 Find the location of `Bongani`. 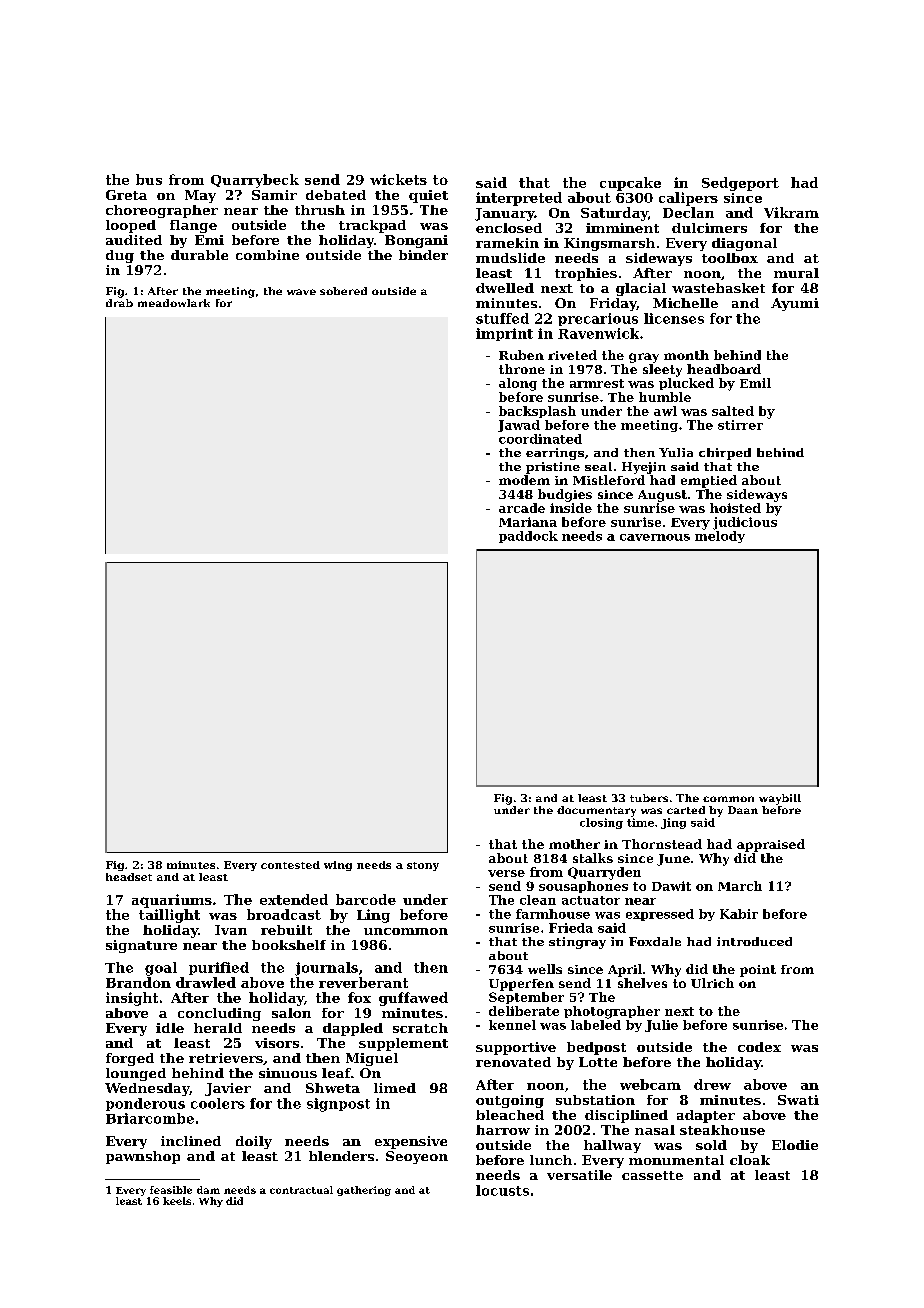

Bongani is located at coordinates (416, 241).
